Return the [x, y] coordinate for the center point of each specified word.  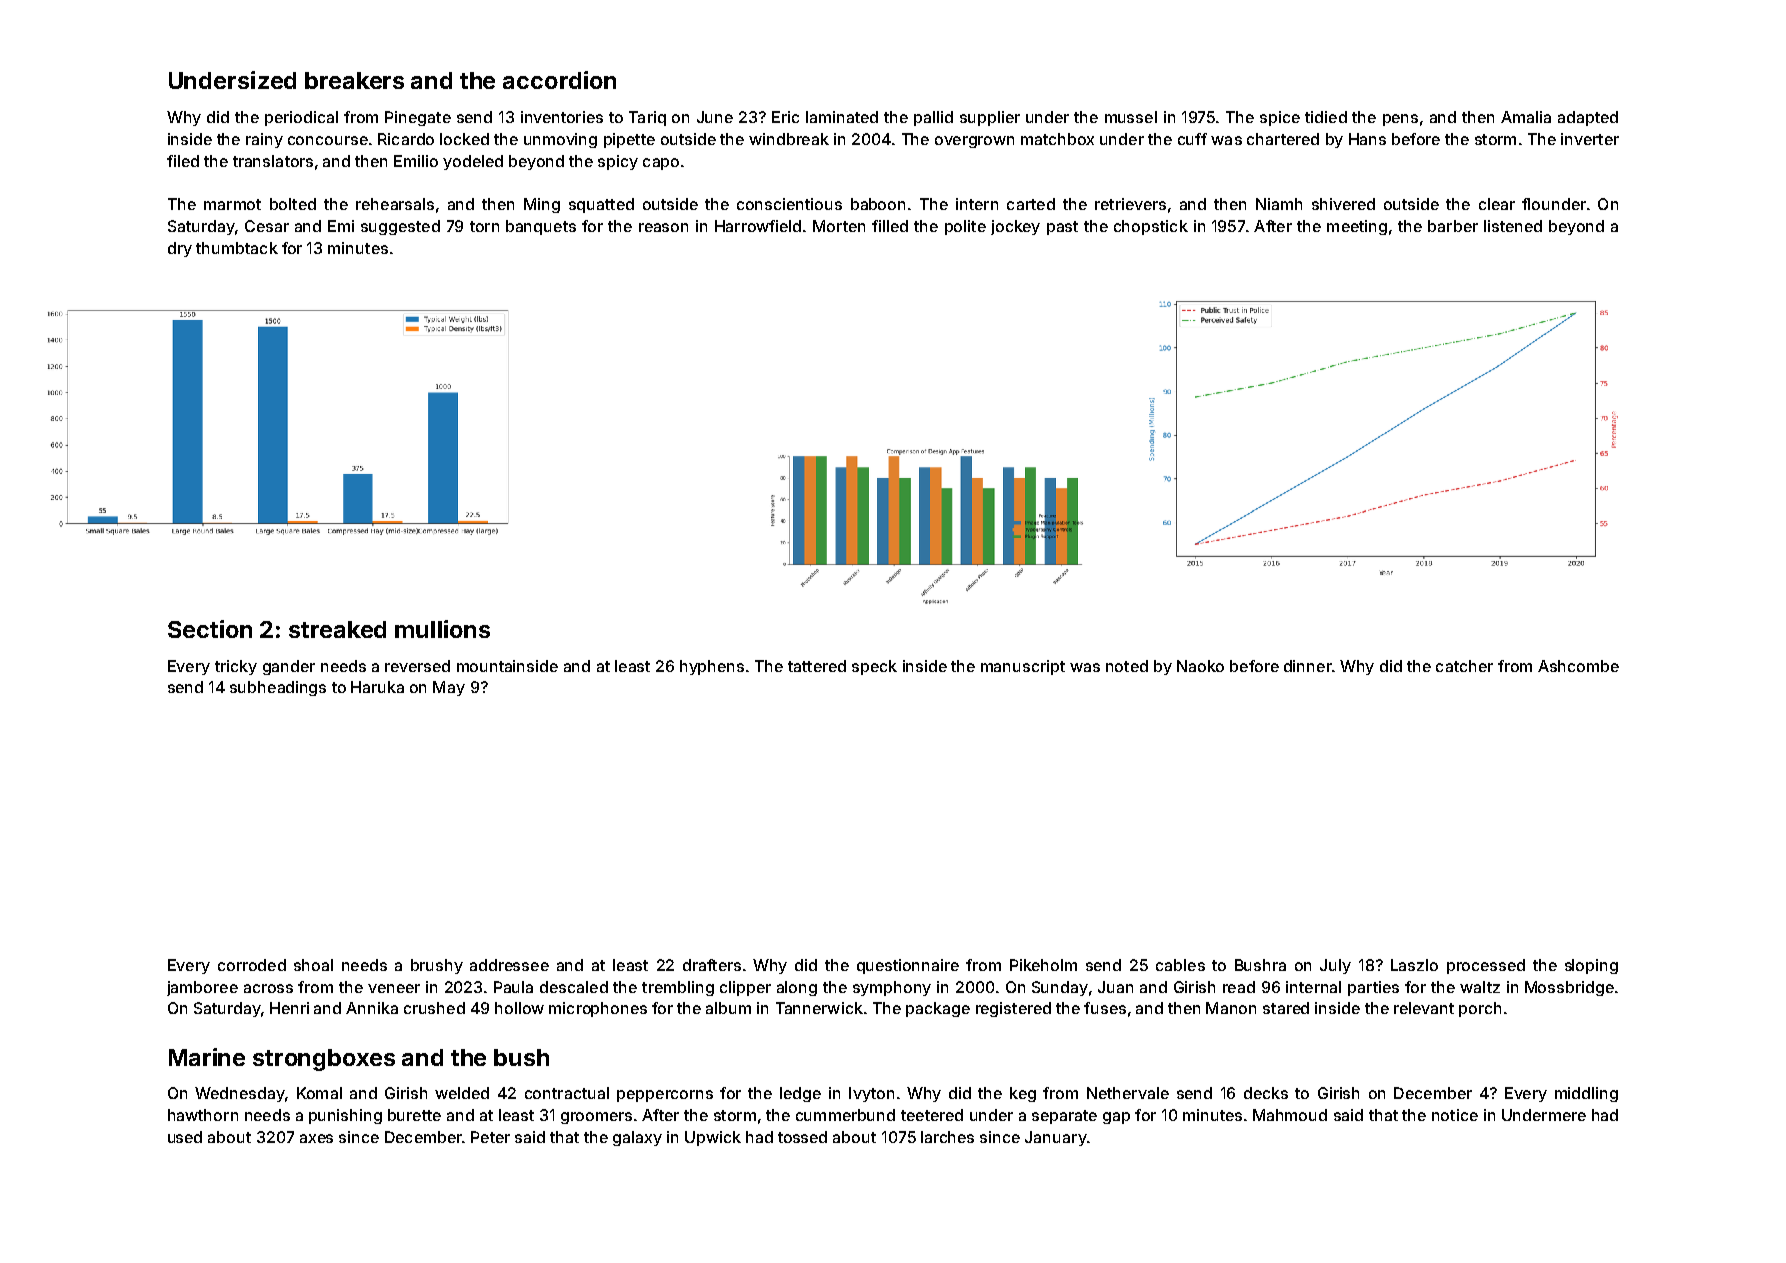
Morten [839, 226]
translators [273, 161]
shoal [313, 965]
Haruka [377, 687]
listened [1513, 226]
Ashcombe [1578, 666]
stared [1286, 1008]
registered [1013, 1009]
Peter [490, 1137]
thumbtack [237, 248]
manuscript [1023, 667]
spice [1280, 118]
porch [1480, 1009]
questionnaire [908, 966]
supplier [990, 118]
